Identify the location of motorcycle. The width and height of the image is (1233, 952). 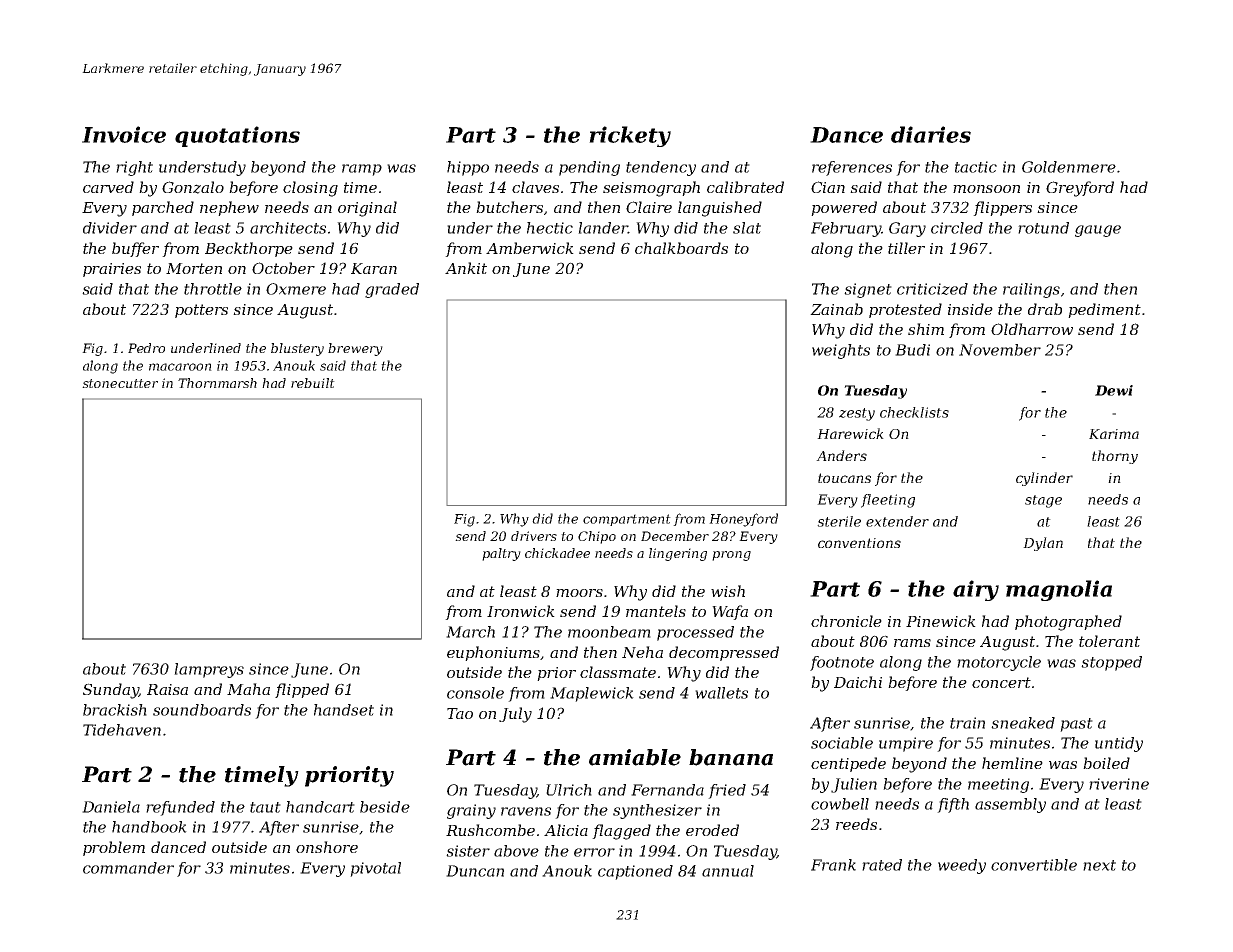
(999, 663).
